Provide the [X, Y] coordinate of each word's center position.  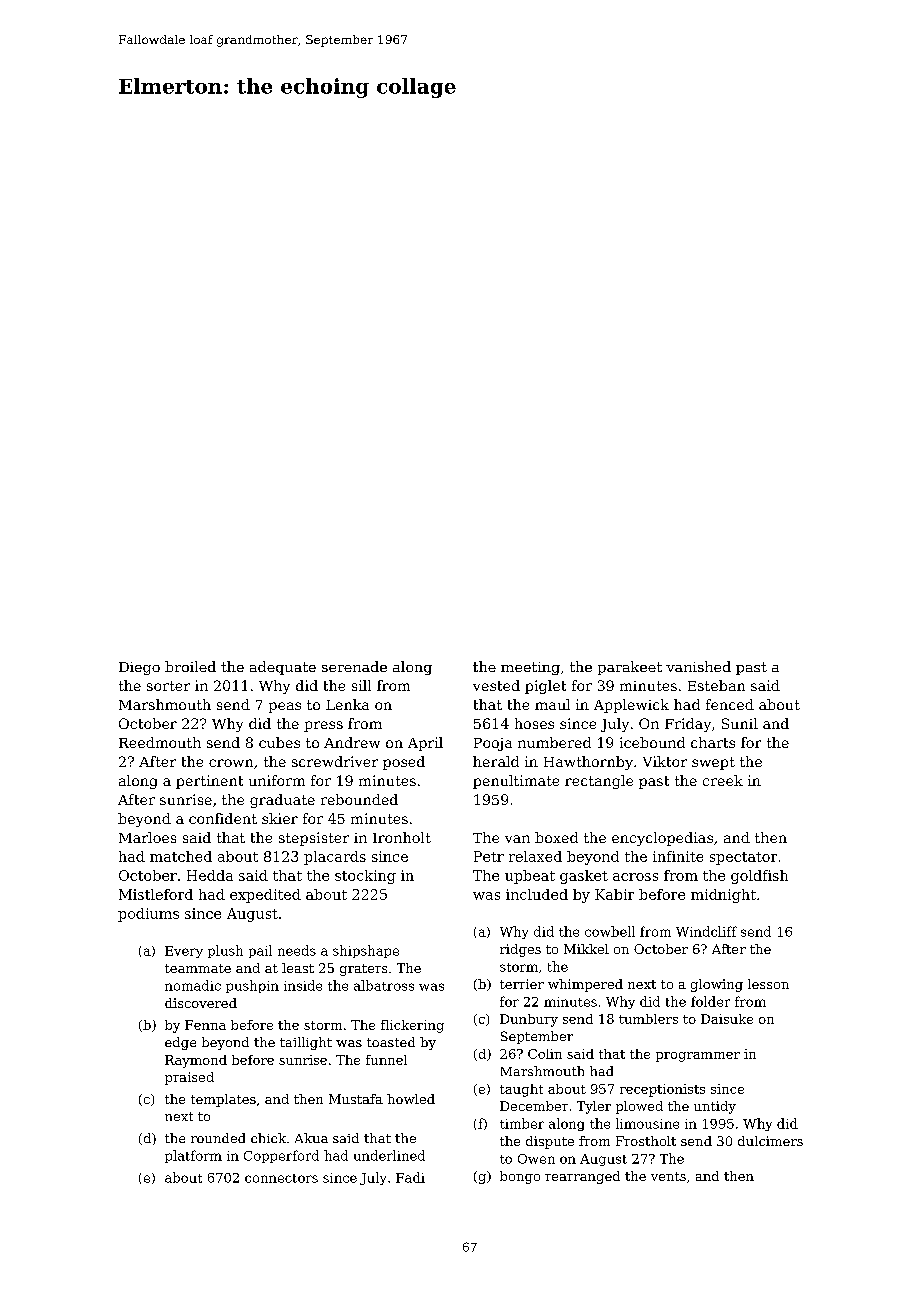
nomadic [193, 985]
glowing [717, 985]
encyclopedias [662, 839]
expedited [265, 896]
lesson [768, 984]
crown [231, 763]
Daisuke [727, 1019]
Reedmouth [160, 742]
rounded [218, 1138]
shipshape [366, 951]
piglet [545, 687]
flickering [412, 1026]
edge [180, 1043]
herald [496, 761]
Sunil [740, 723]
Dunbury [529, 1020]
